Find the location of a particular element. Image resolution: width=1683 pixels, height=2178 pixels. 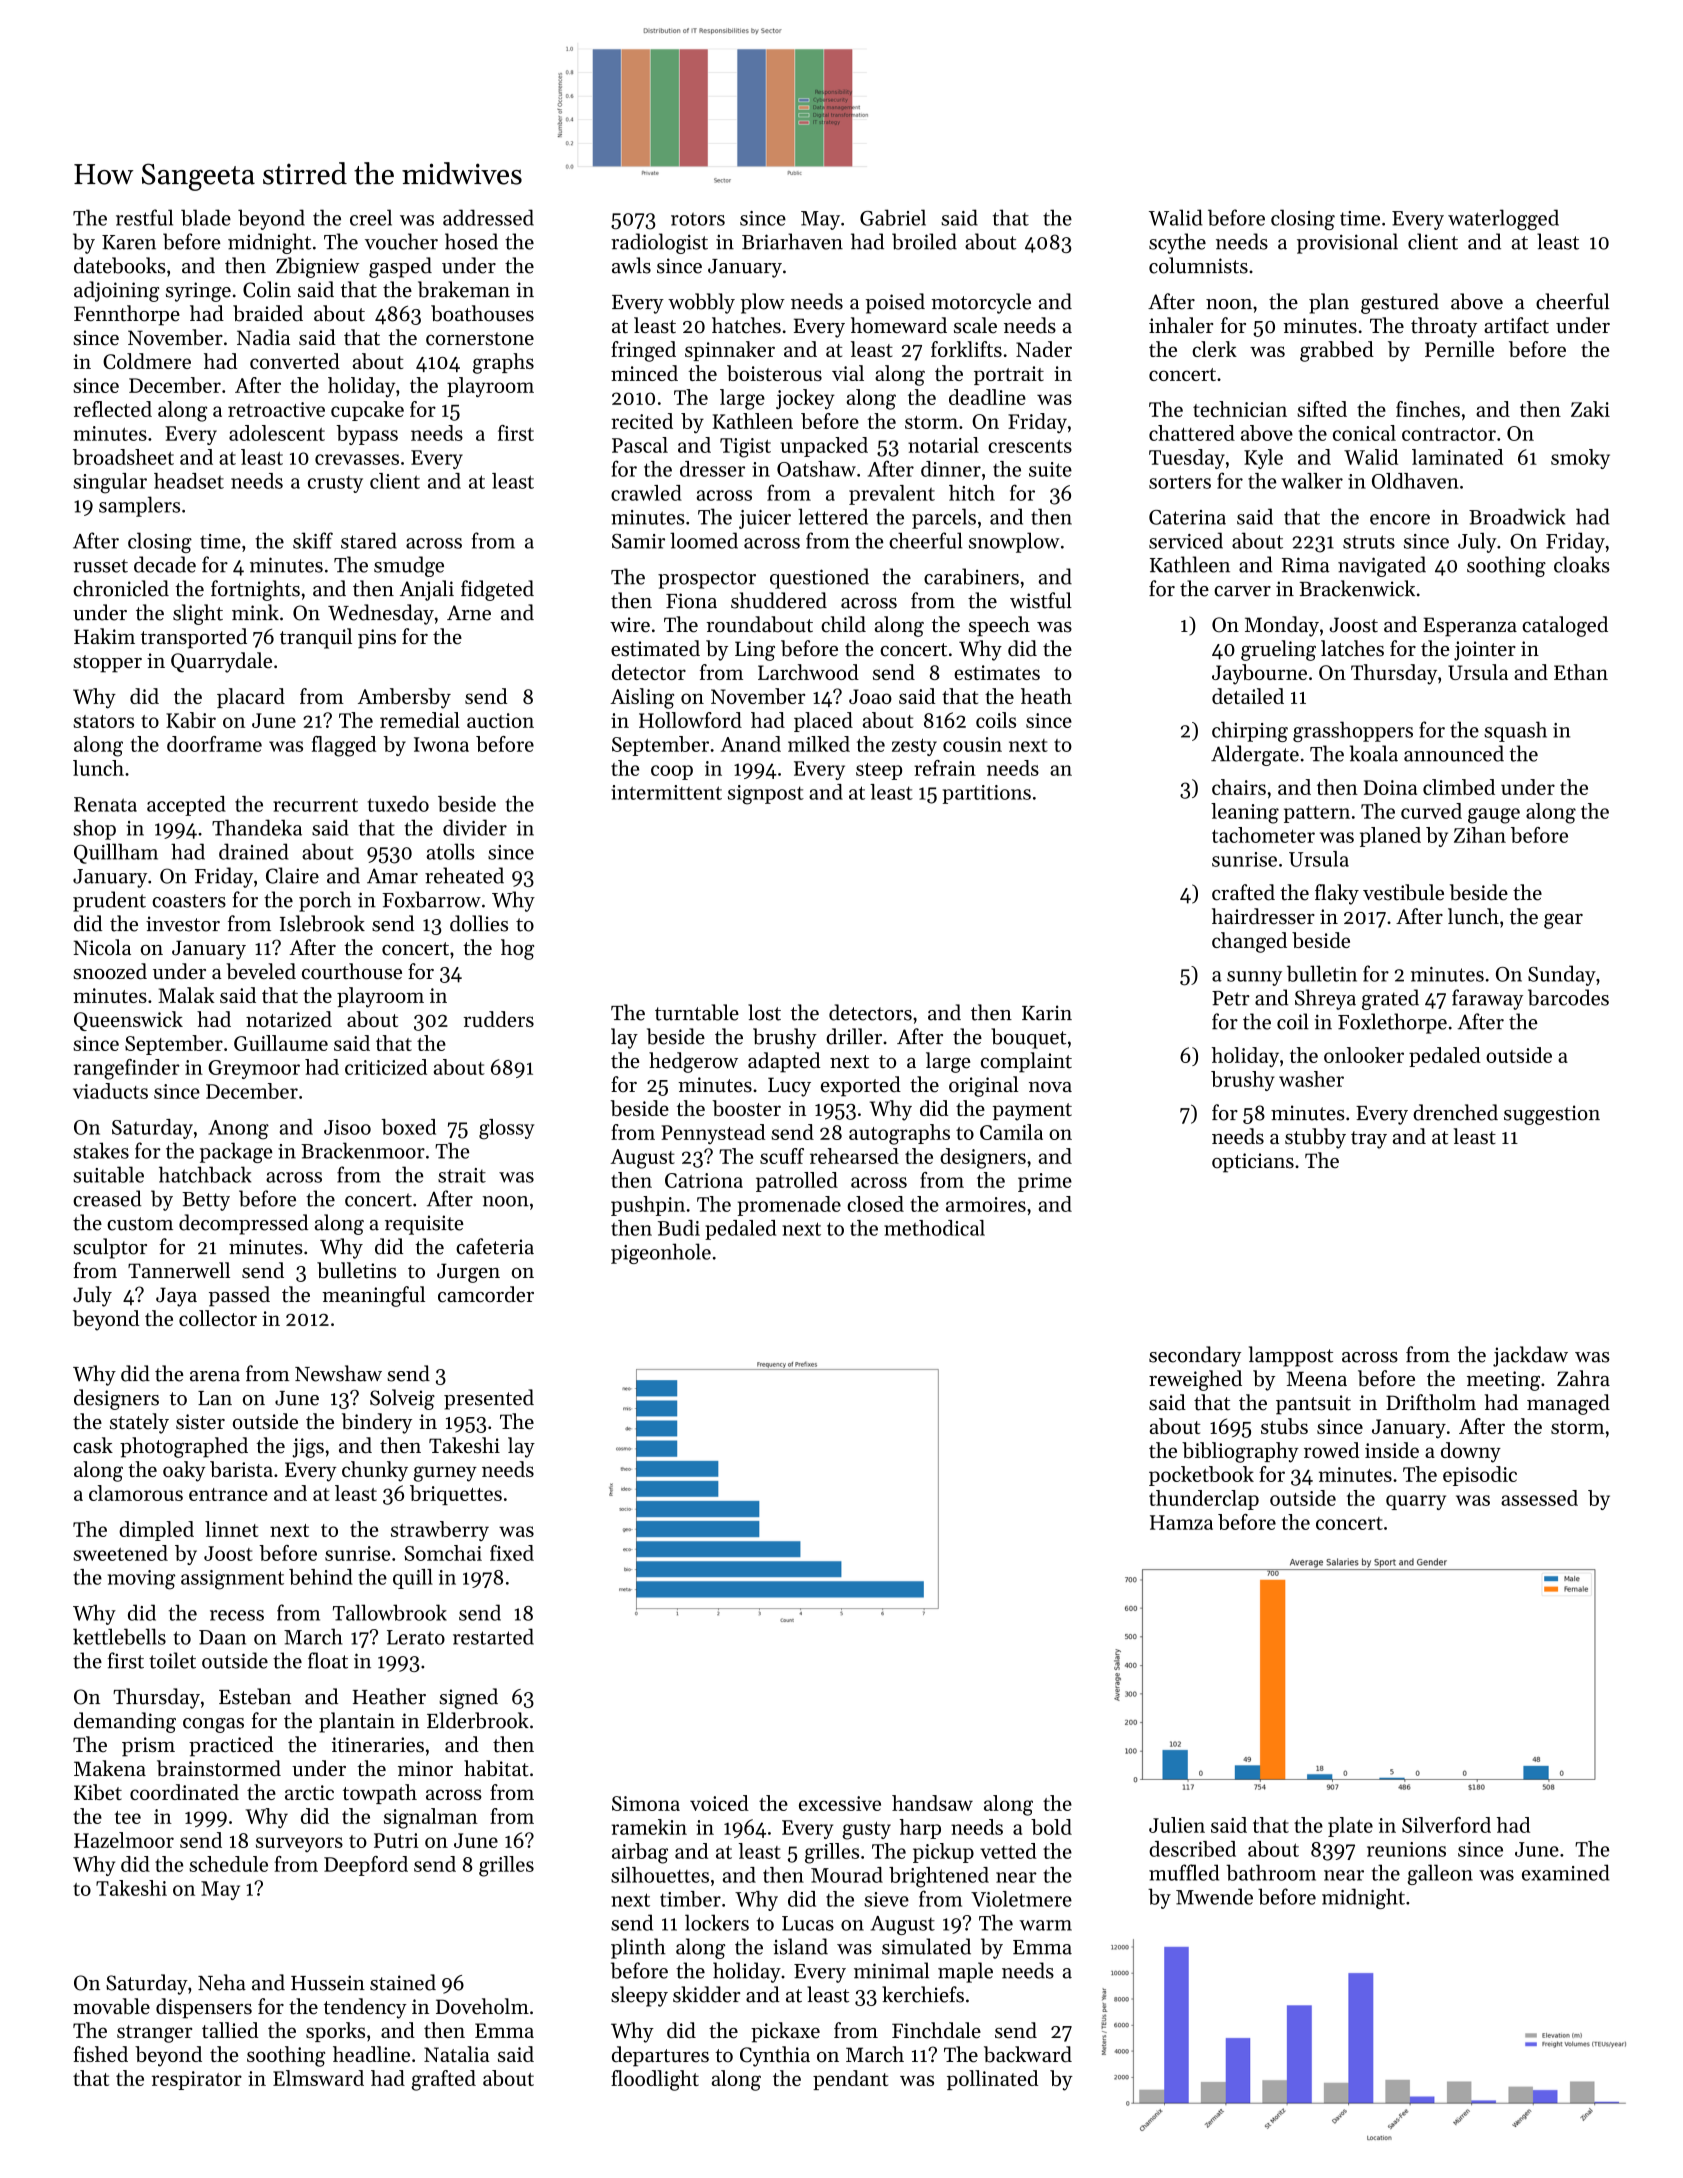

passed is located at coordinates (239, 1296).
